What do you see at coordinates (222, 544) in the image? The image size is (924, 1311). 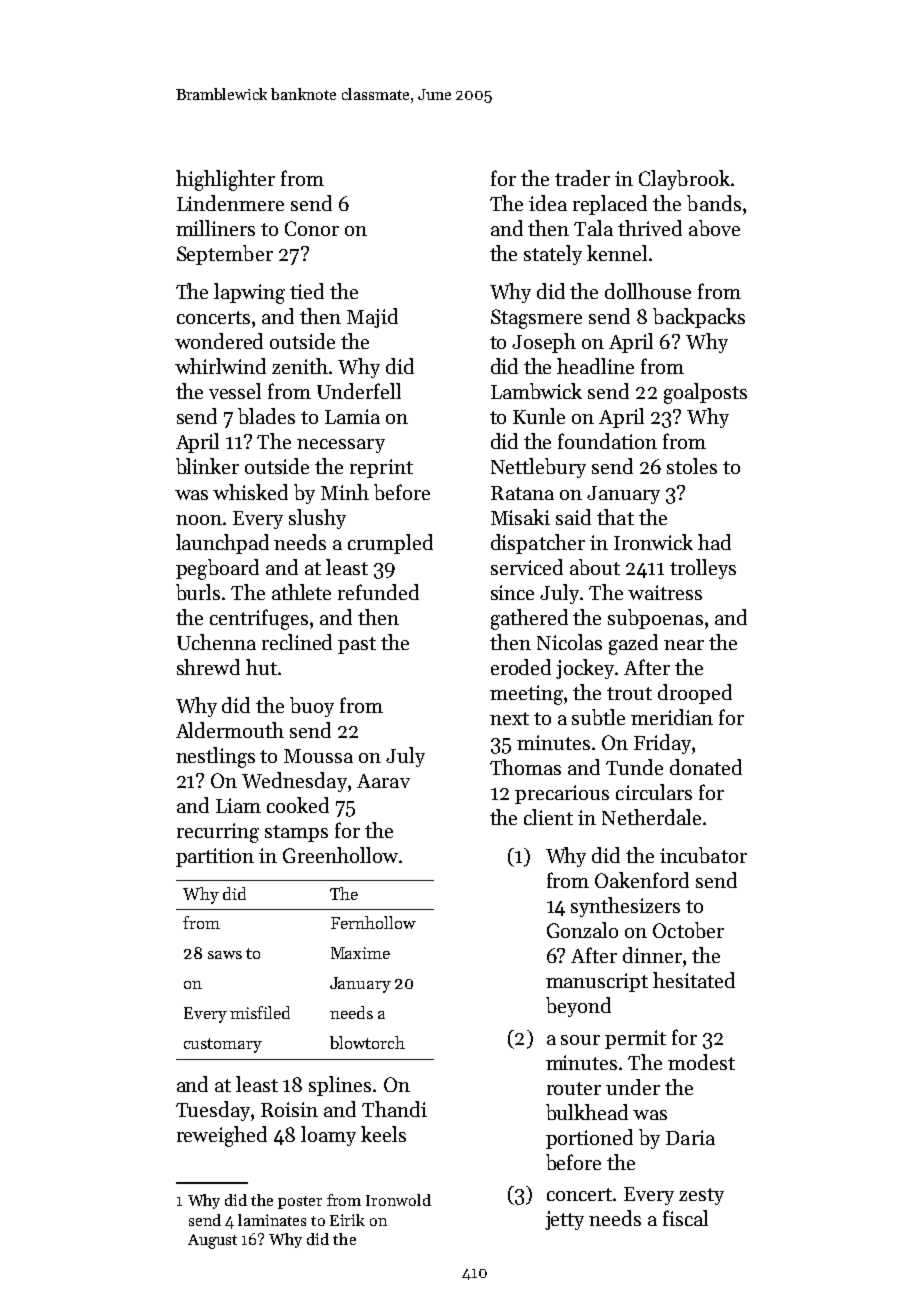 I see `launchpad` at bounding box center [222, 544].
